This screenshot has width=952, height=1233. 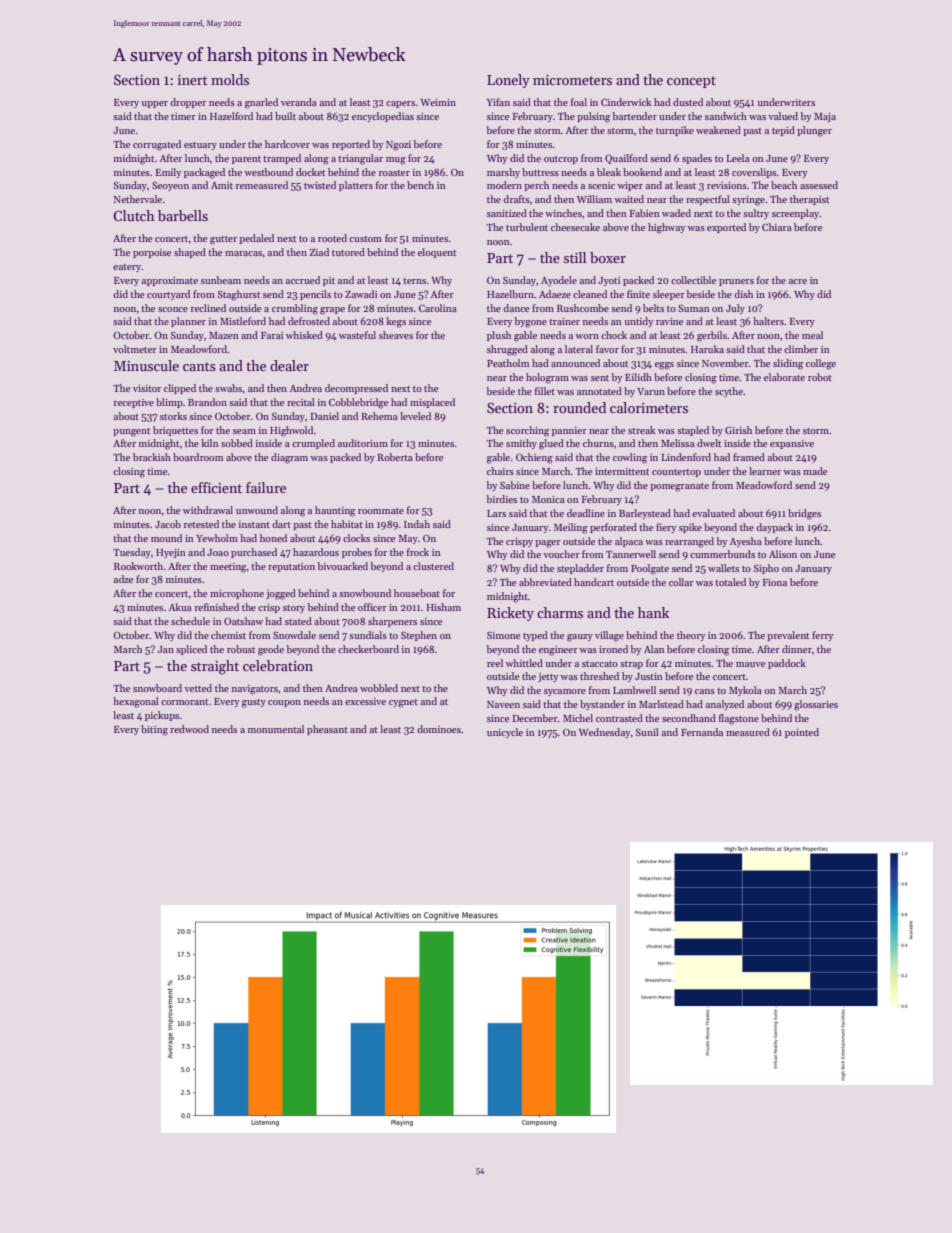 What do you see at coordinates (420, 185) in the screenshot?
I see `bench` at bounding box center [420, 185].
